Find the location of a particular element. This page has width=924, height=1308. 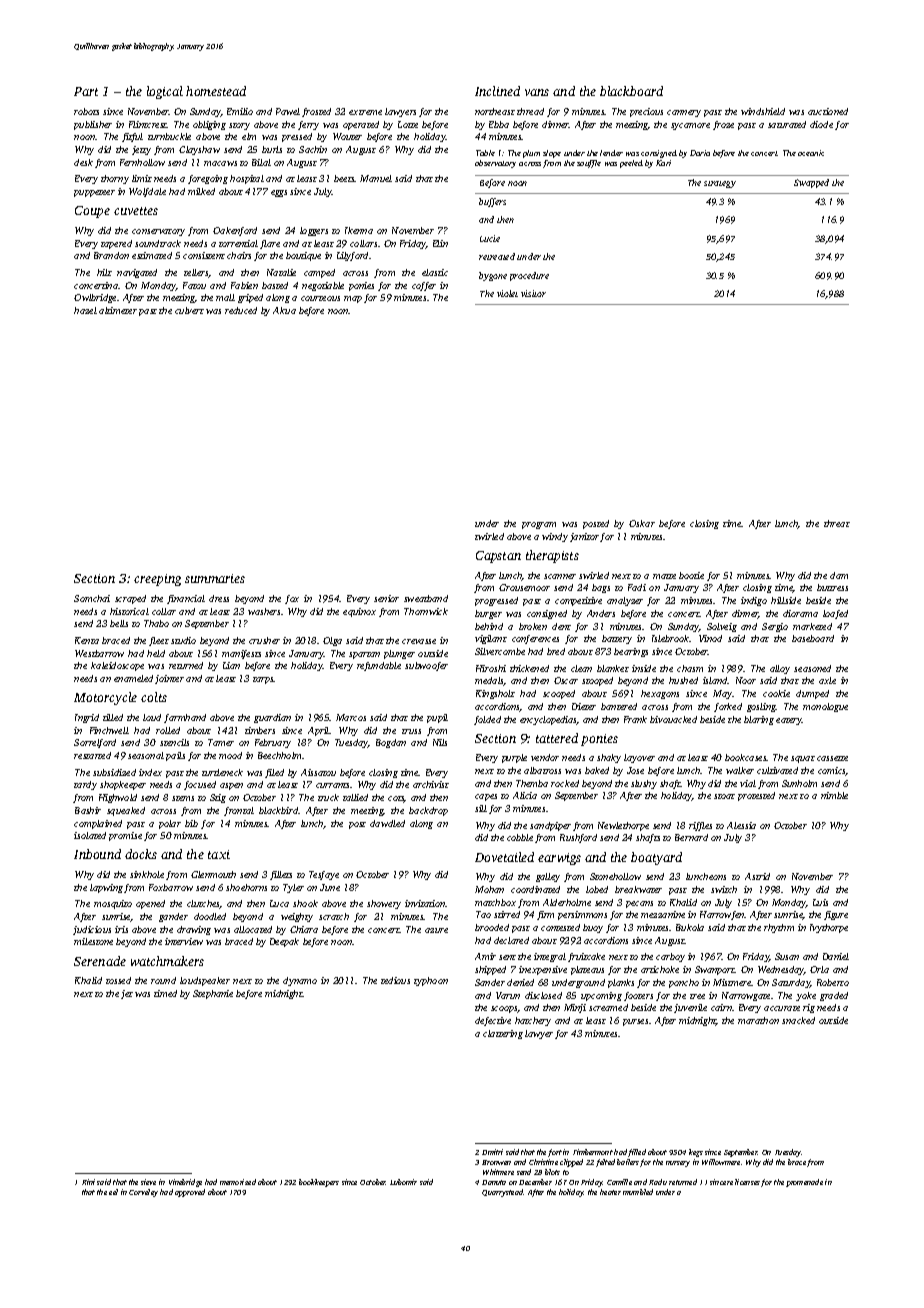

extreme is located at coordinates (365, 112).
